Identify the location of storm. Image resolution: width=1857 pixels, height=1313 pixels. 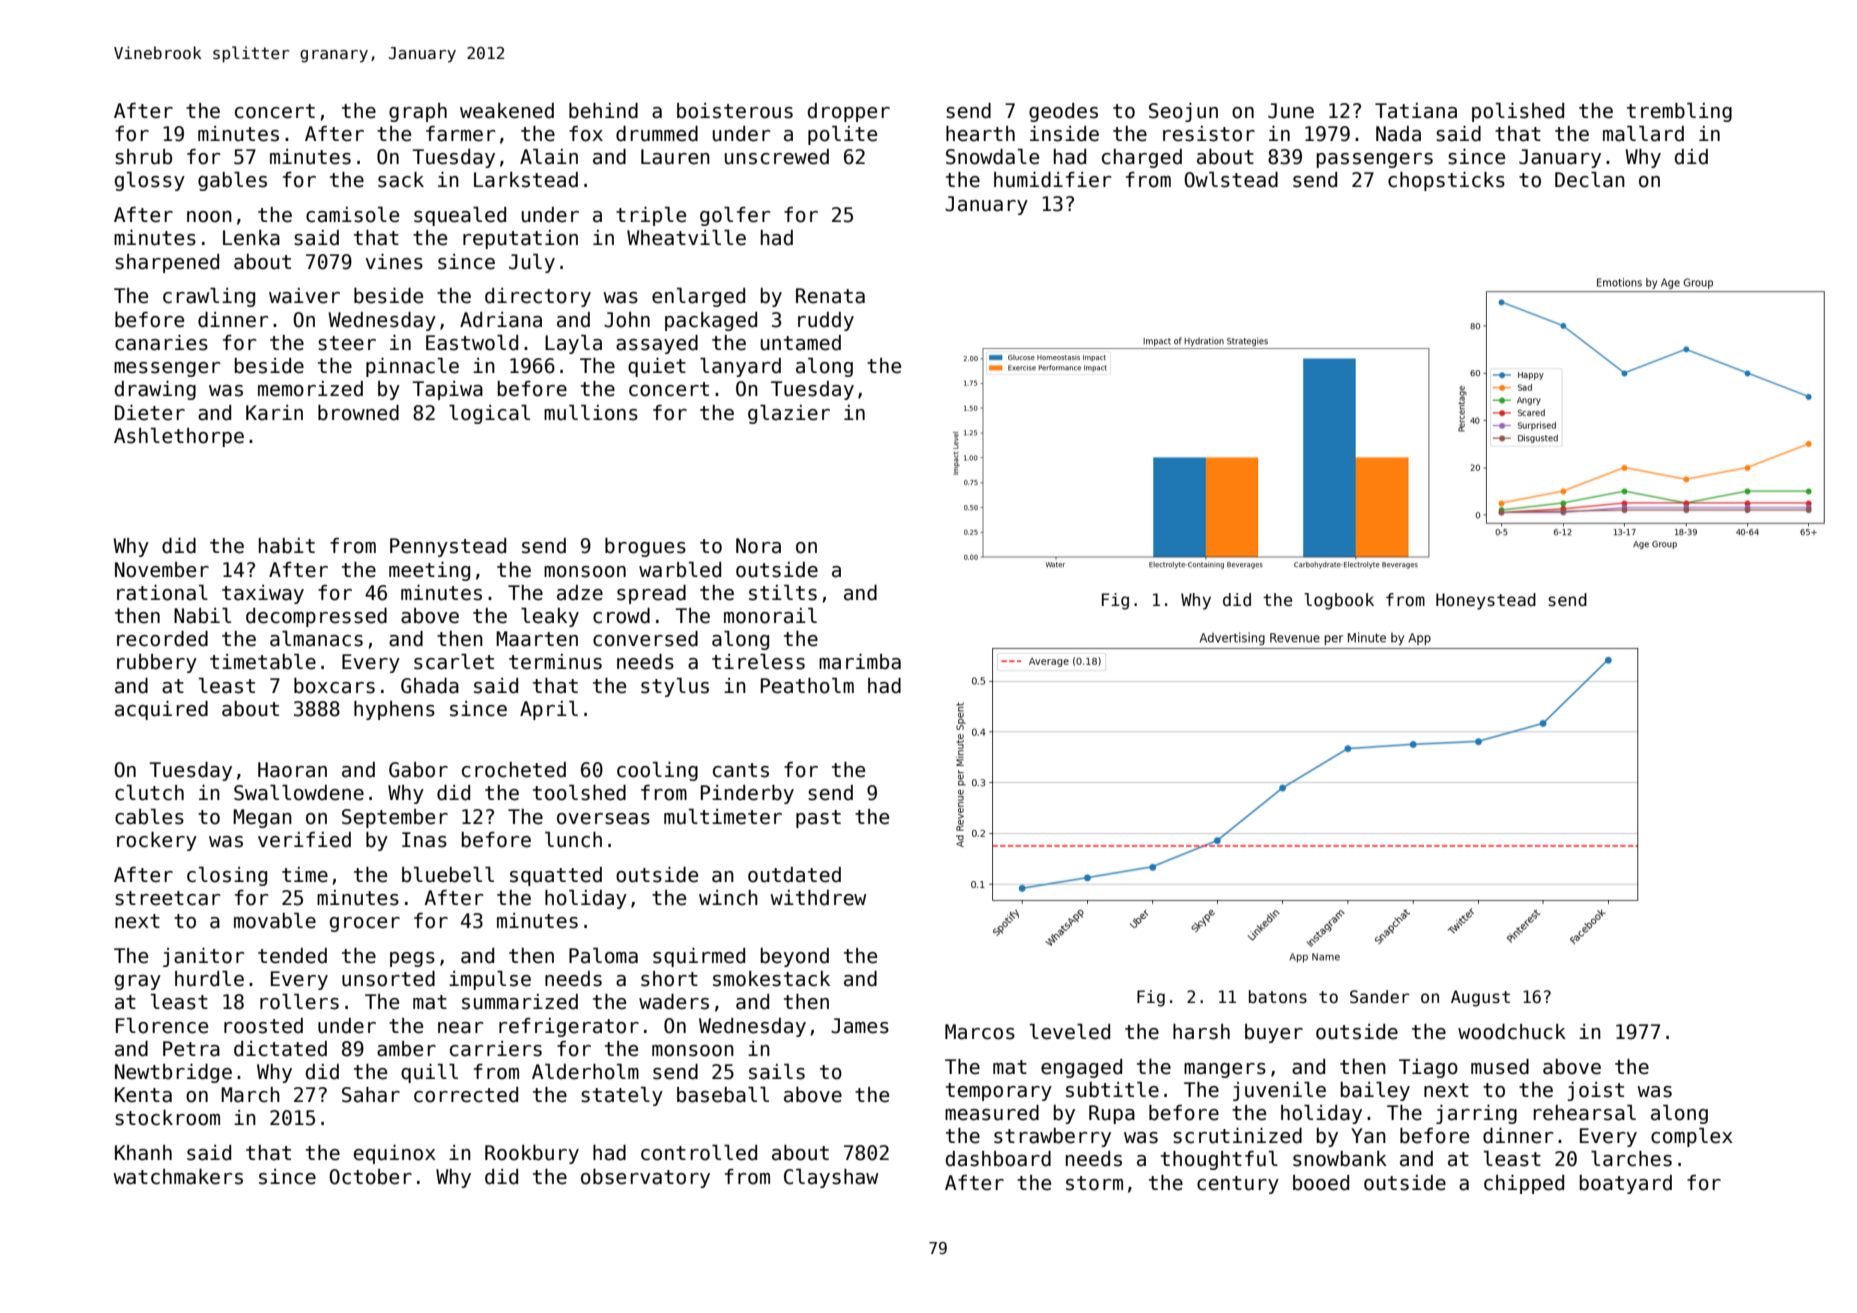
(1094, 1183).
